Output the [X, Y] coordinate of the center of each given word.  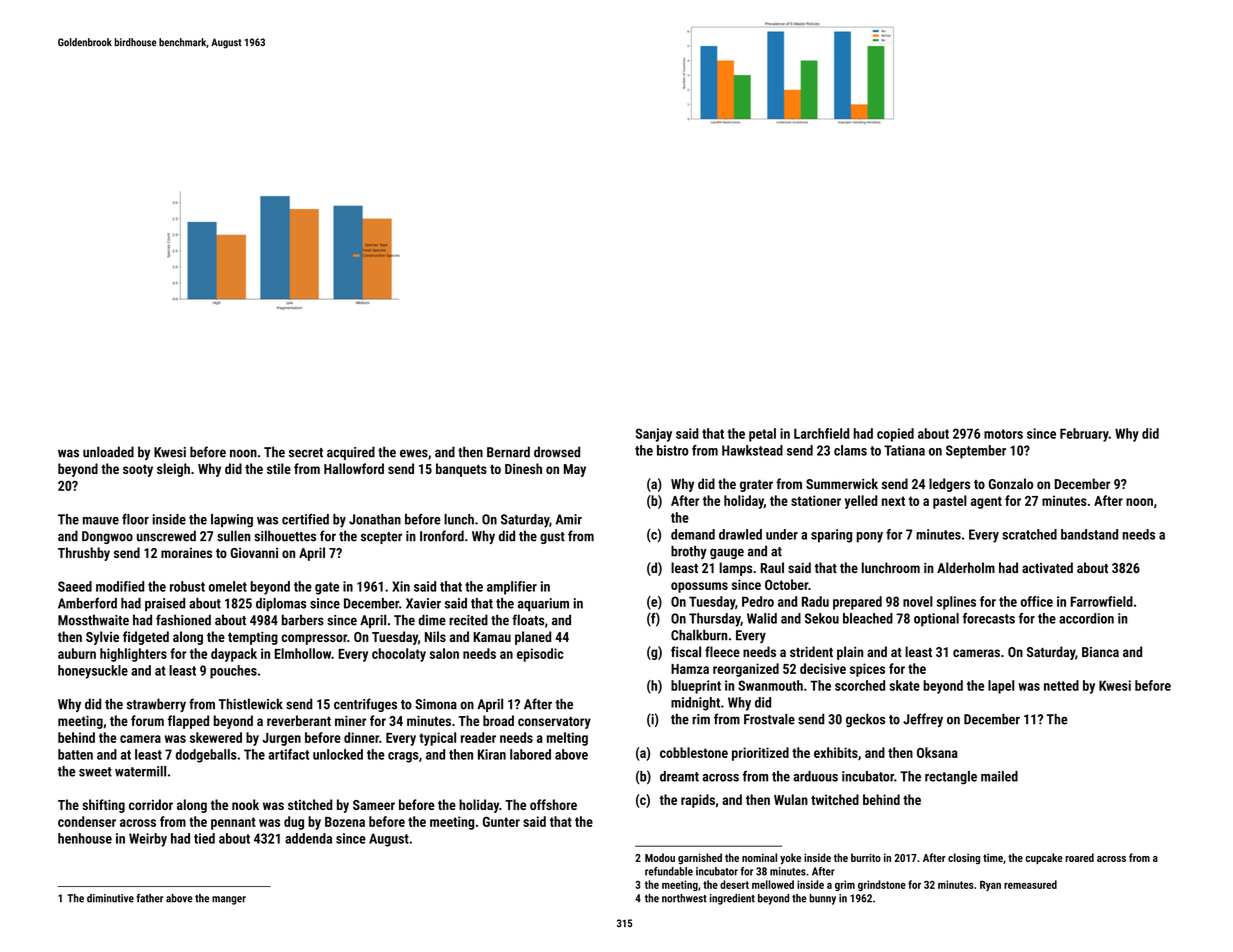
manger [229, 900]
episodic [540, 655]
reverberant [299, 720]
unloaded [108, 452]
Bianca [1100, 652]
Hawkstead [752, 450]
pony [870, 537]
